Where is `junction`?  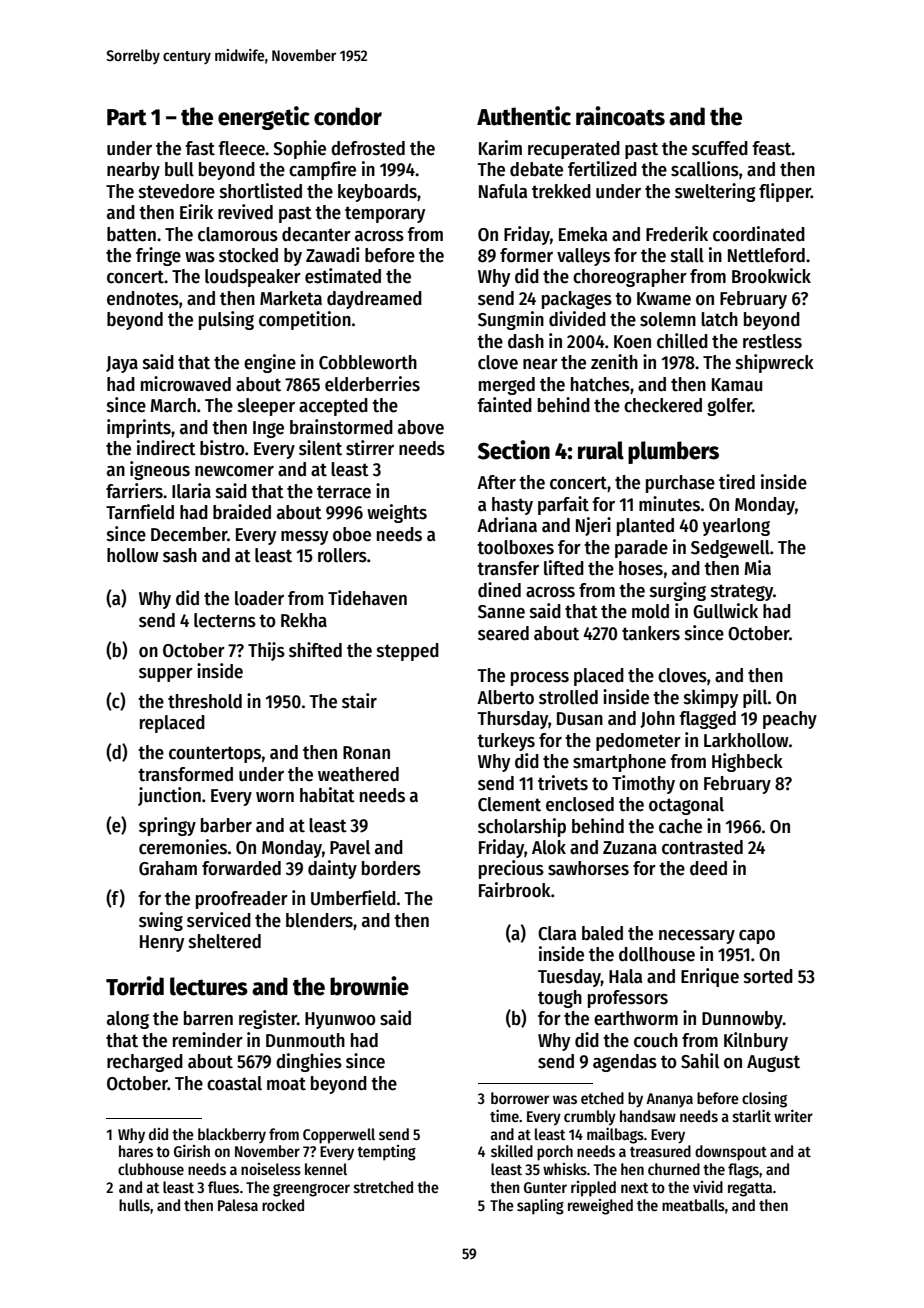
junction is located at coordinates (169, 796).
